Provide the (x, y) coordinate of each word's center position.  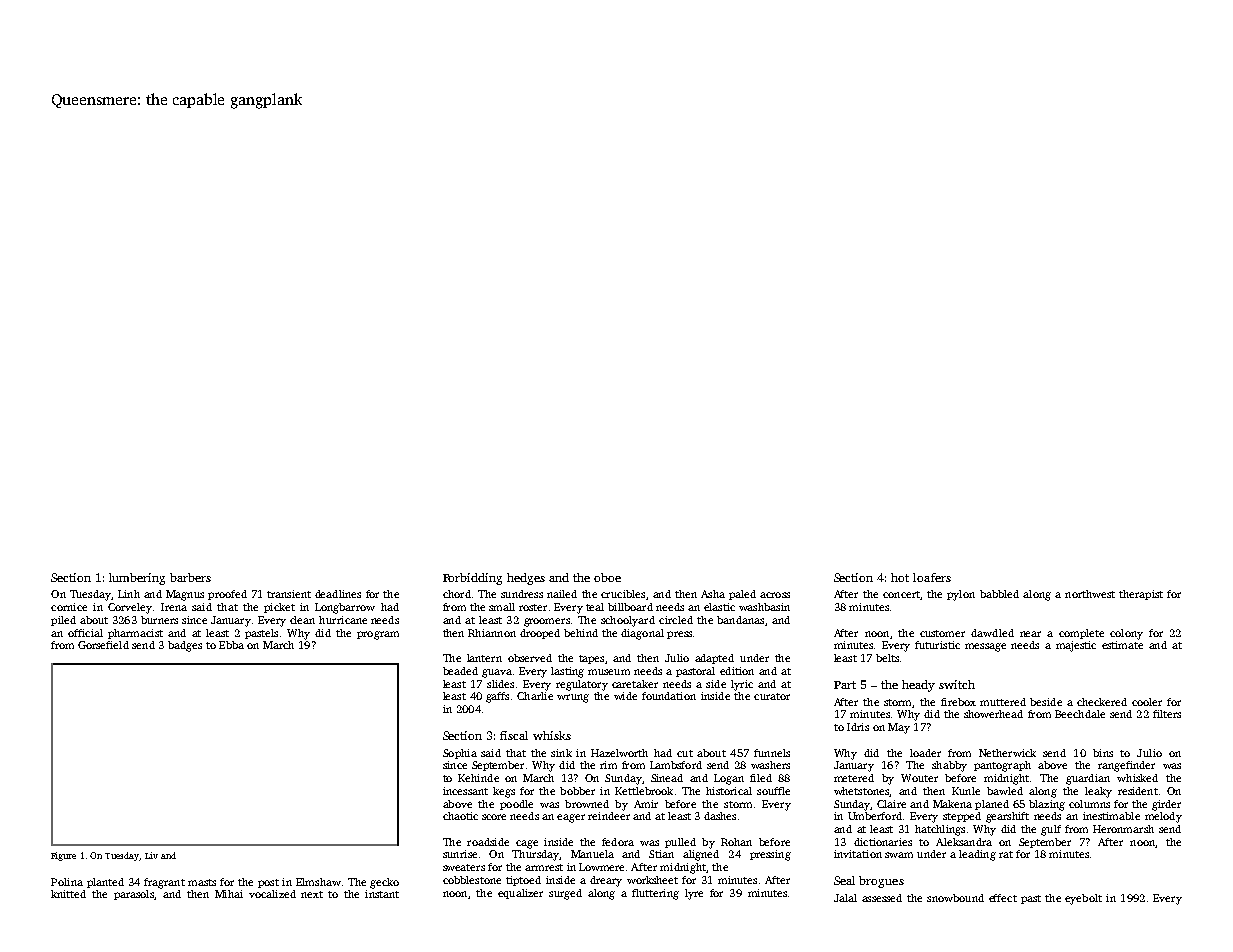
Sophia (460, 754)
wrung (573, 698)
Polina (67, 882)
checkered (1102, 702)
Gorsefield (103, 645)
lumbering (137, 579)
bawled (1005, 791)
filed (761, 778)
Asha (713, 594)
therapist (1141, 595)
